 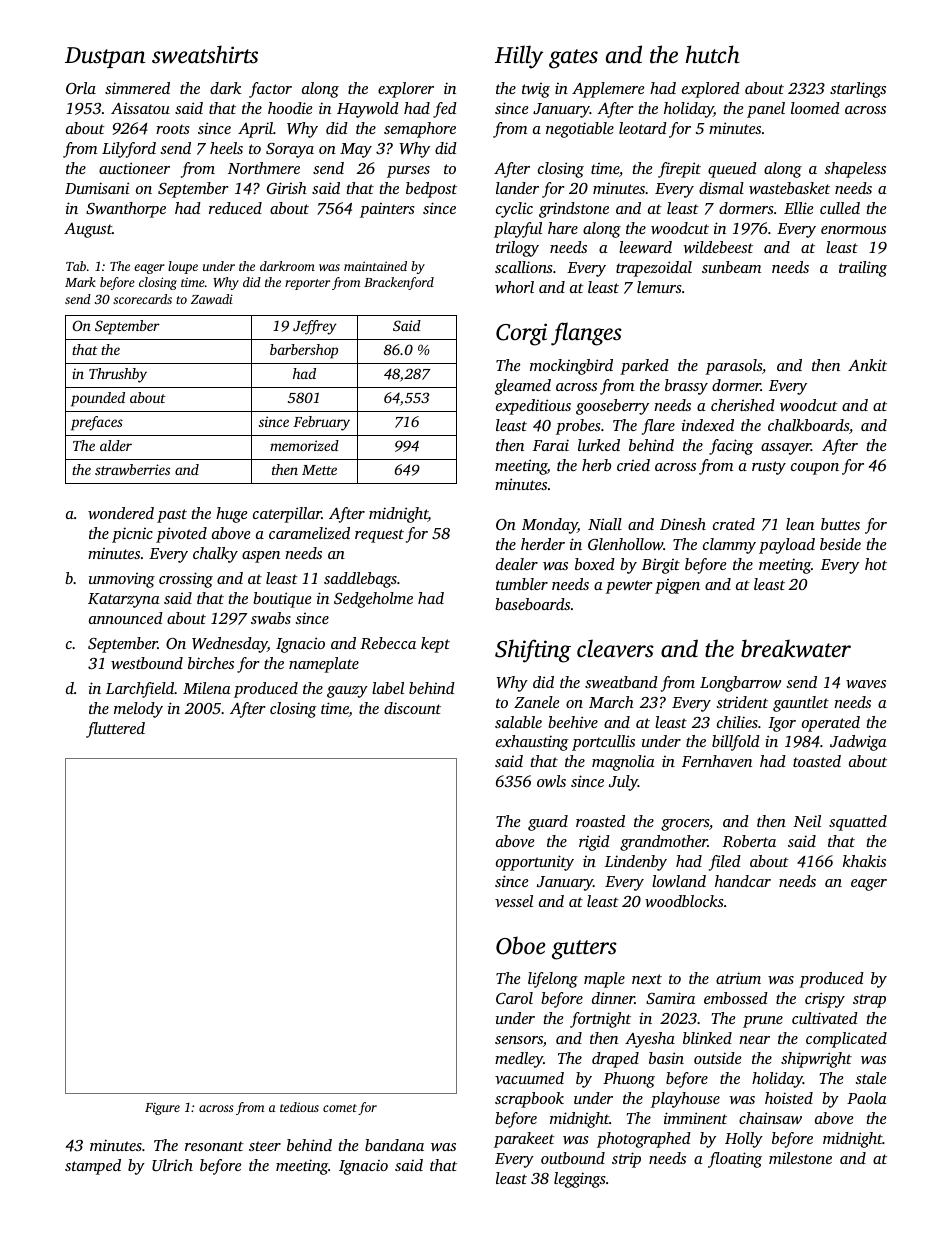 What do you see at coordinates (594, 843) in the screenshot?
I see `rigid` at bounding box center [594, 843].
